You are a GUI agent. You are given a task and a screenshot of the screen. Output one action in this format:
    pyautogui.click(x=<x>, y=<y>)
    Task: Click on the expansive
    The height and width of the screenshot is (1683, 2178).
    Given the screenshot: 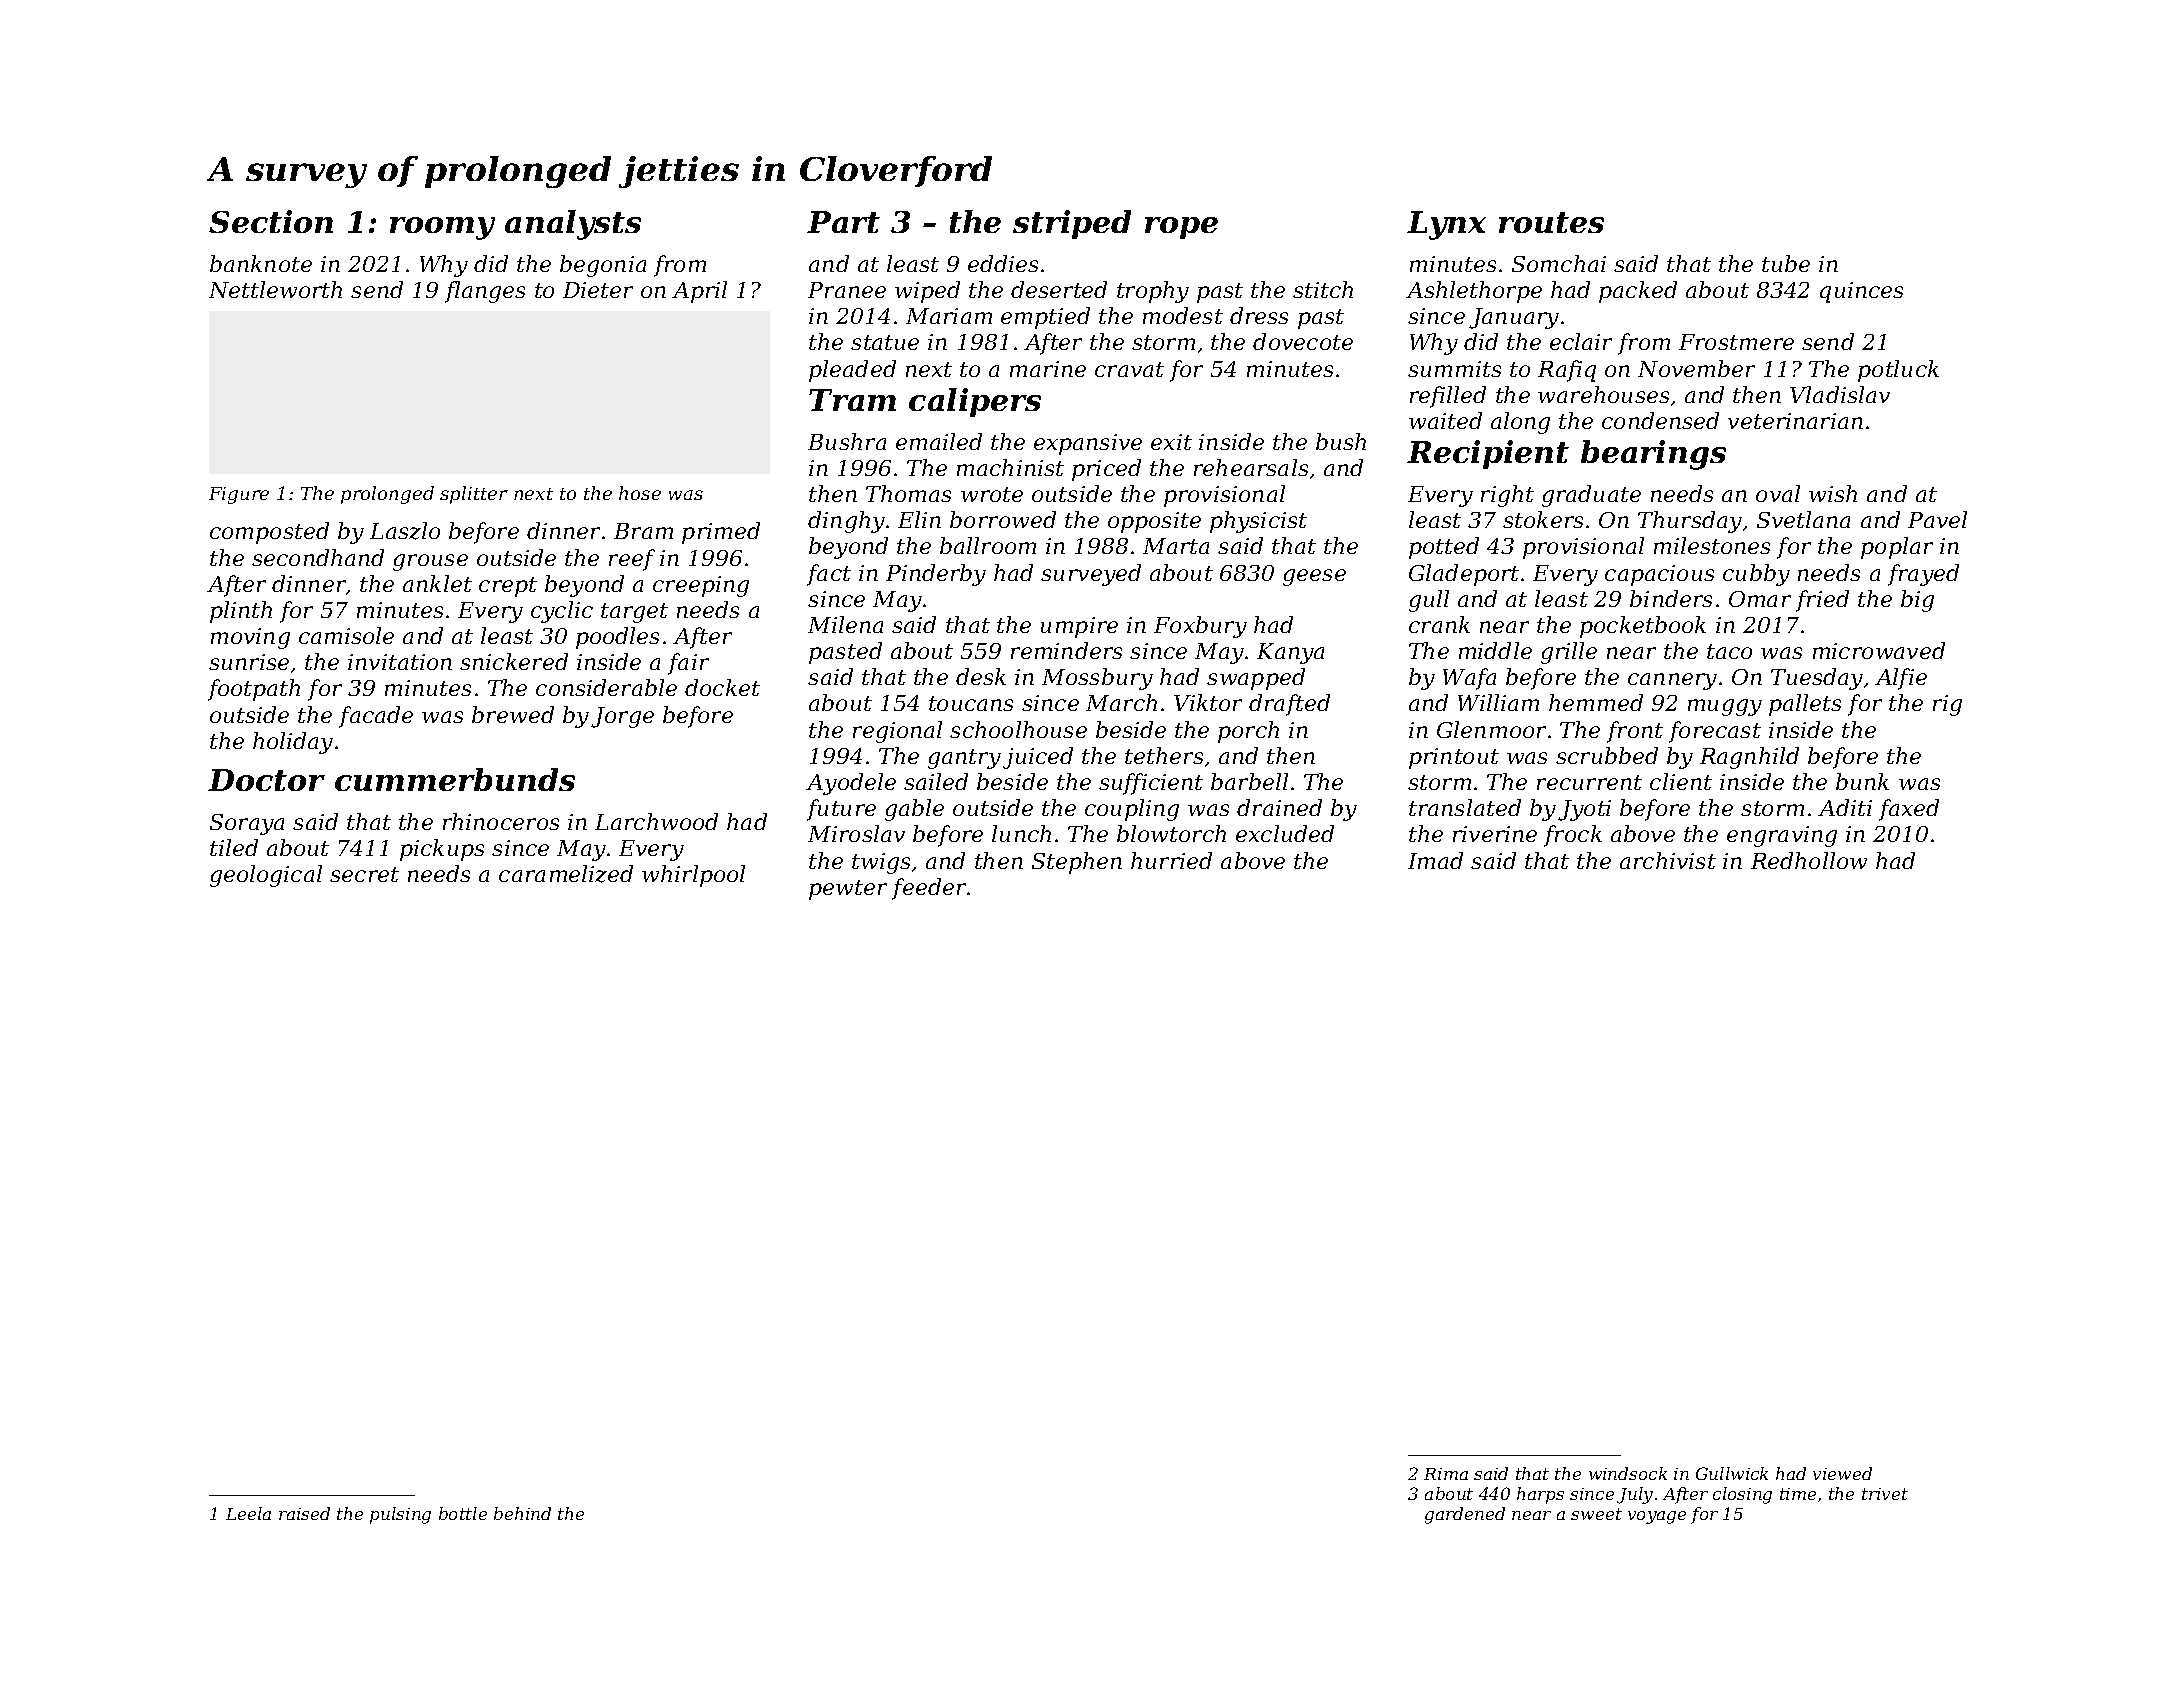 What is the action you would take?
    pyautogui.click(x=1088, y=444)
